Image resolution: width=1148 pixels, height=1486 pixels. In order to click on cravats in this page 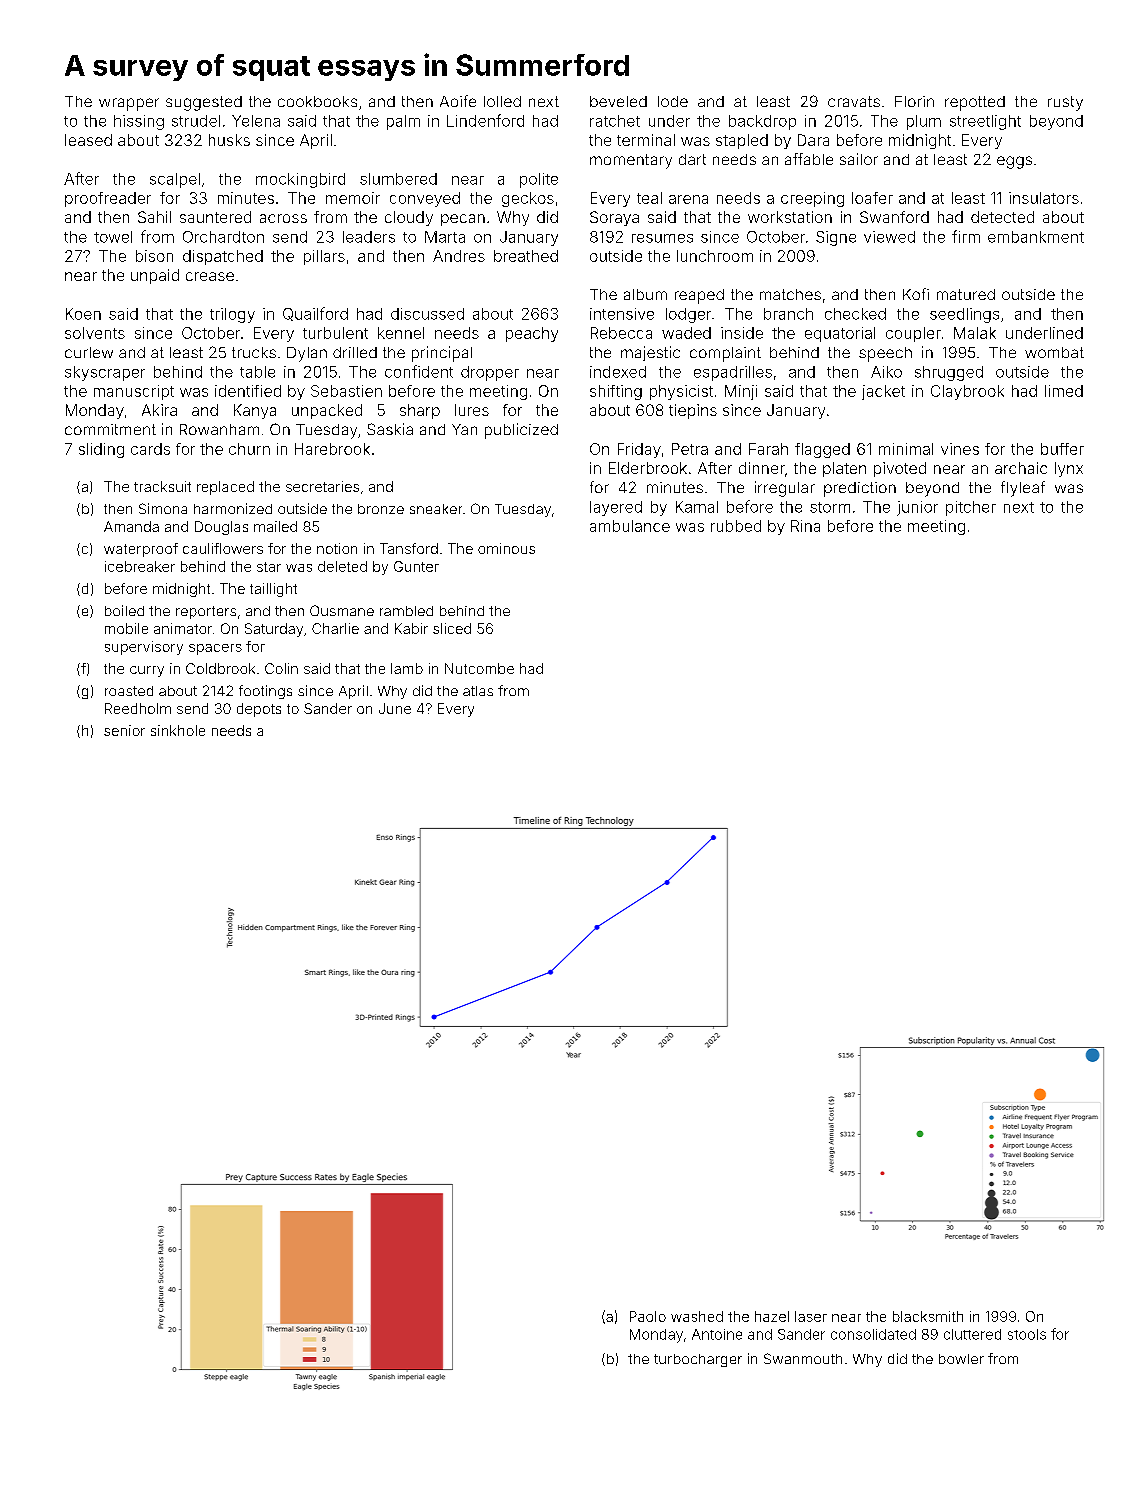, I will do `click(854, 101)`.
